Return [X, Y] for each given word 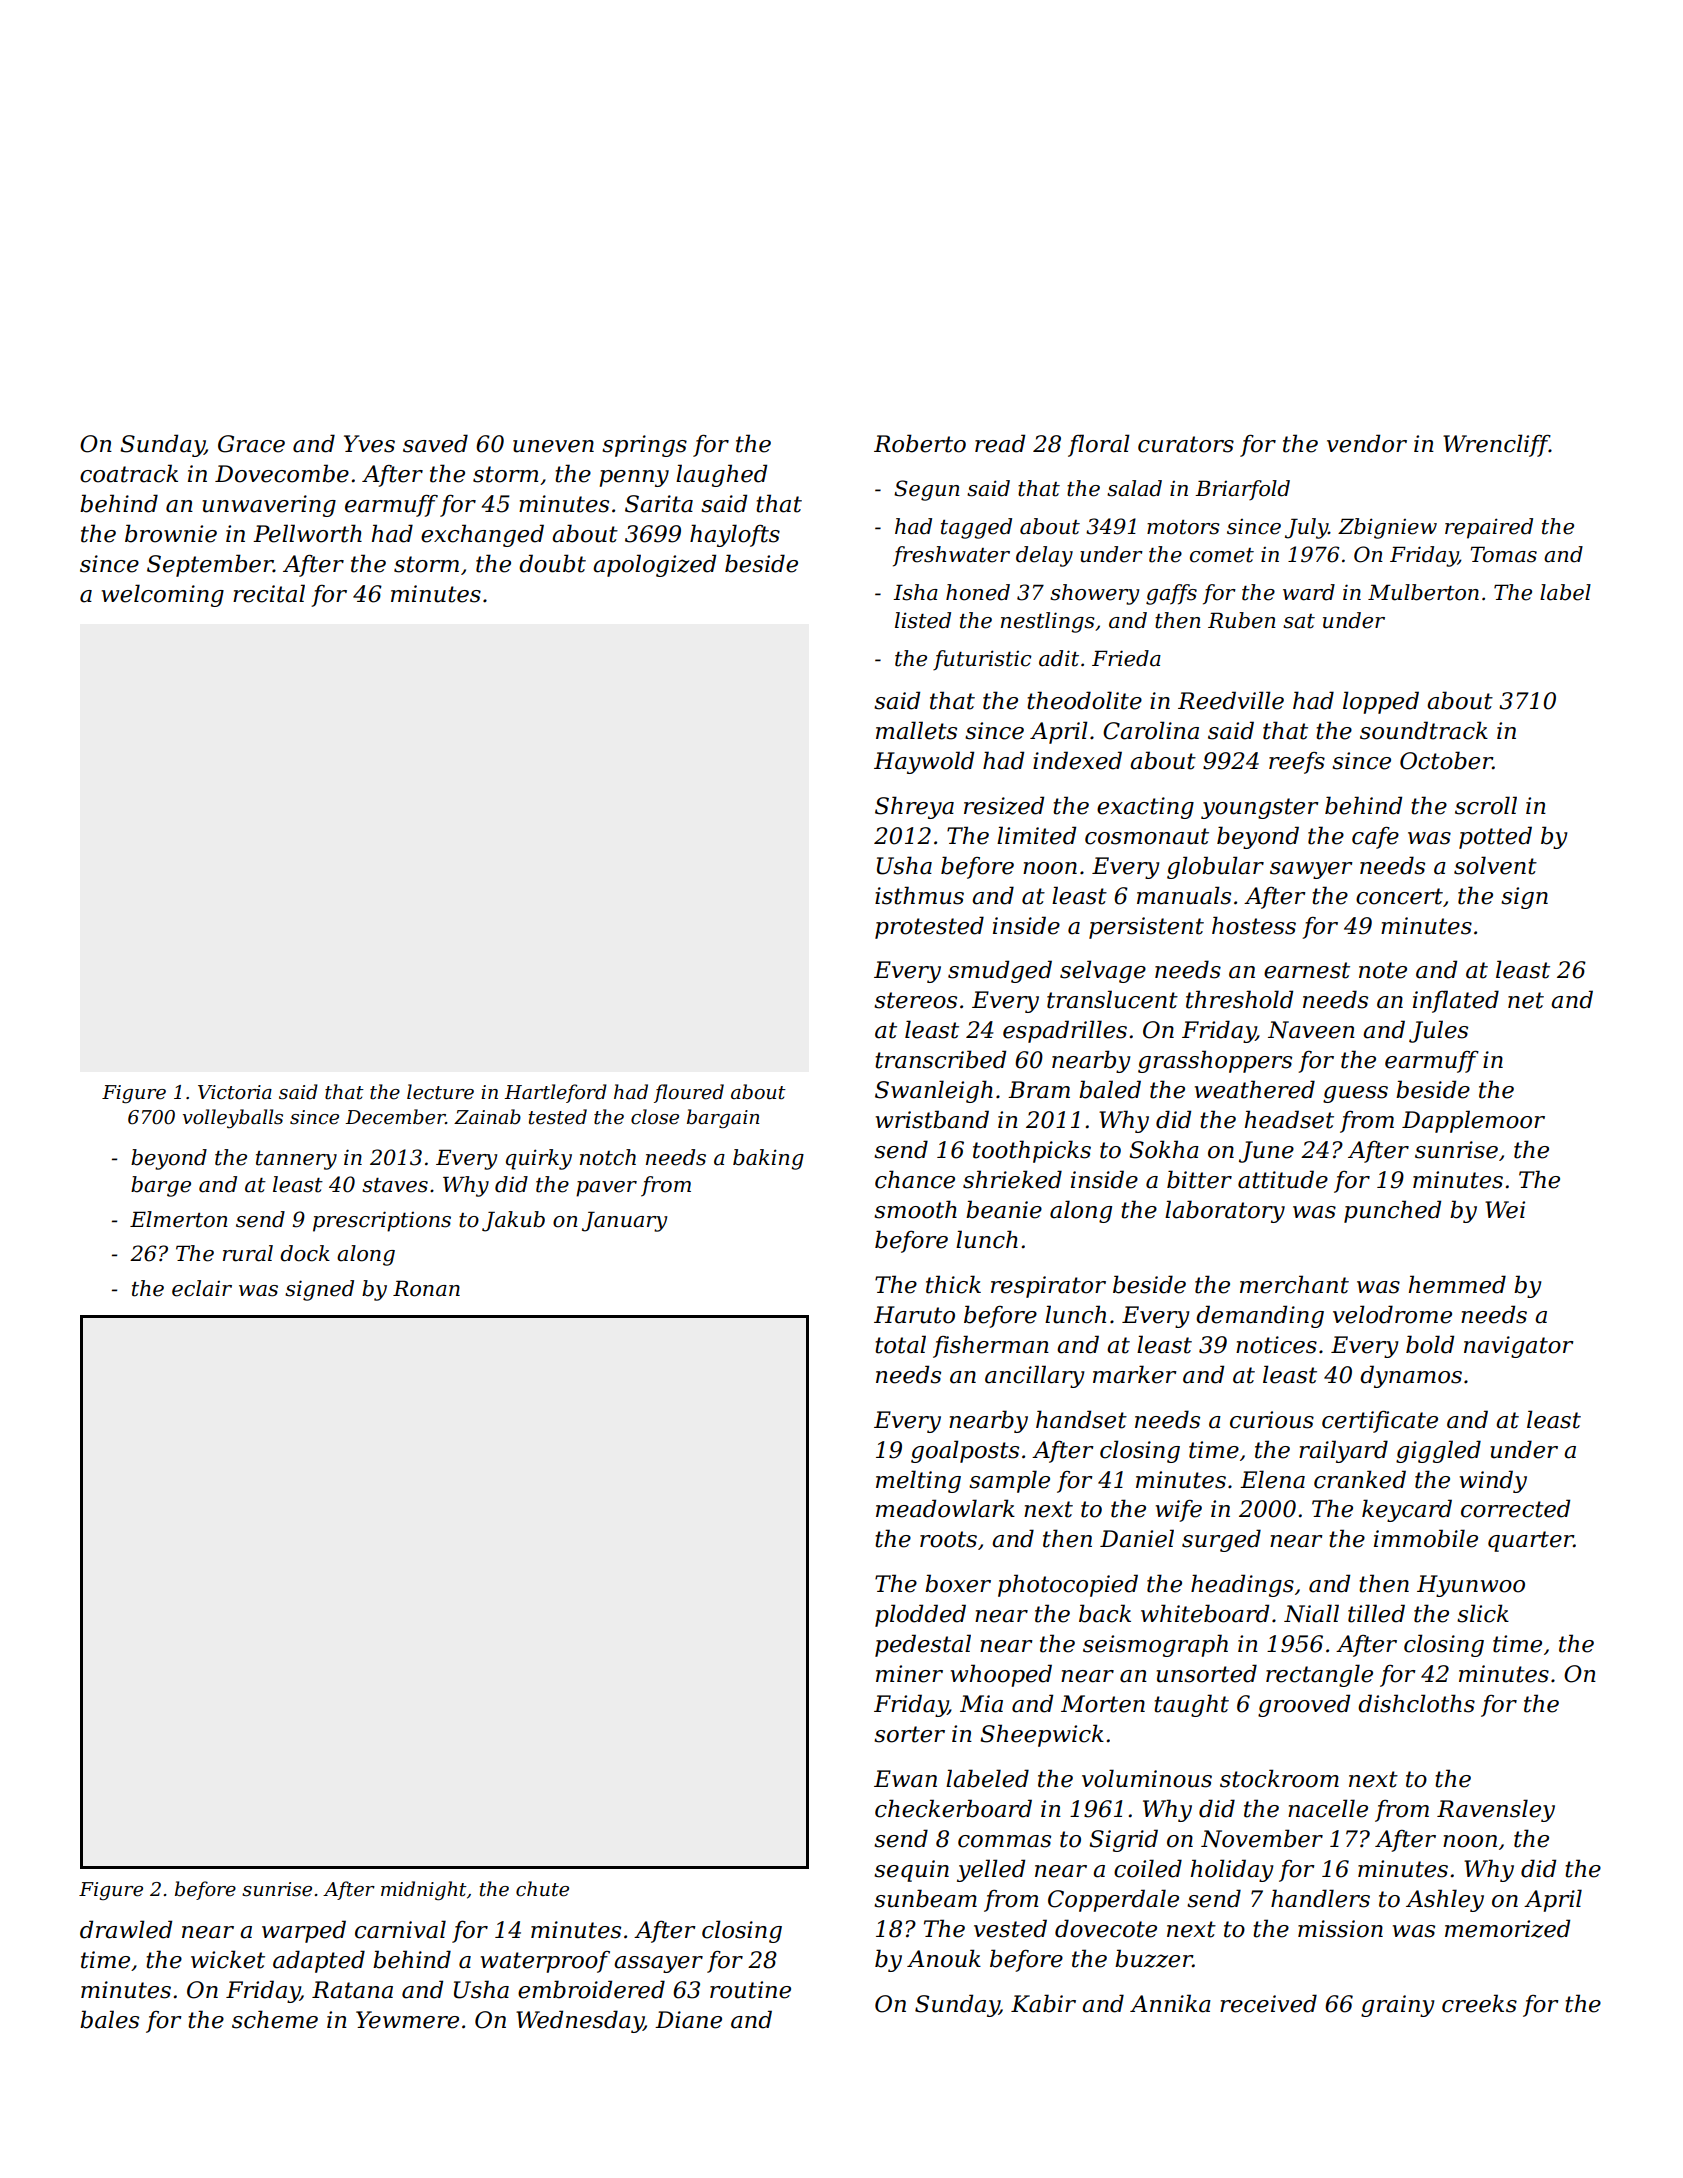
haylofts [735, 535]
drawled [126, 1929]
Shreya [914, 807]
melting [918, 1481]
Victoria [235, 1092]
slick [1483, 1613]
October [1446, 760]
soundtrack [1424, 730]
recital [269, 593]
